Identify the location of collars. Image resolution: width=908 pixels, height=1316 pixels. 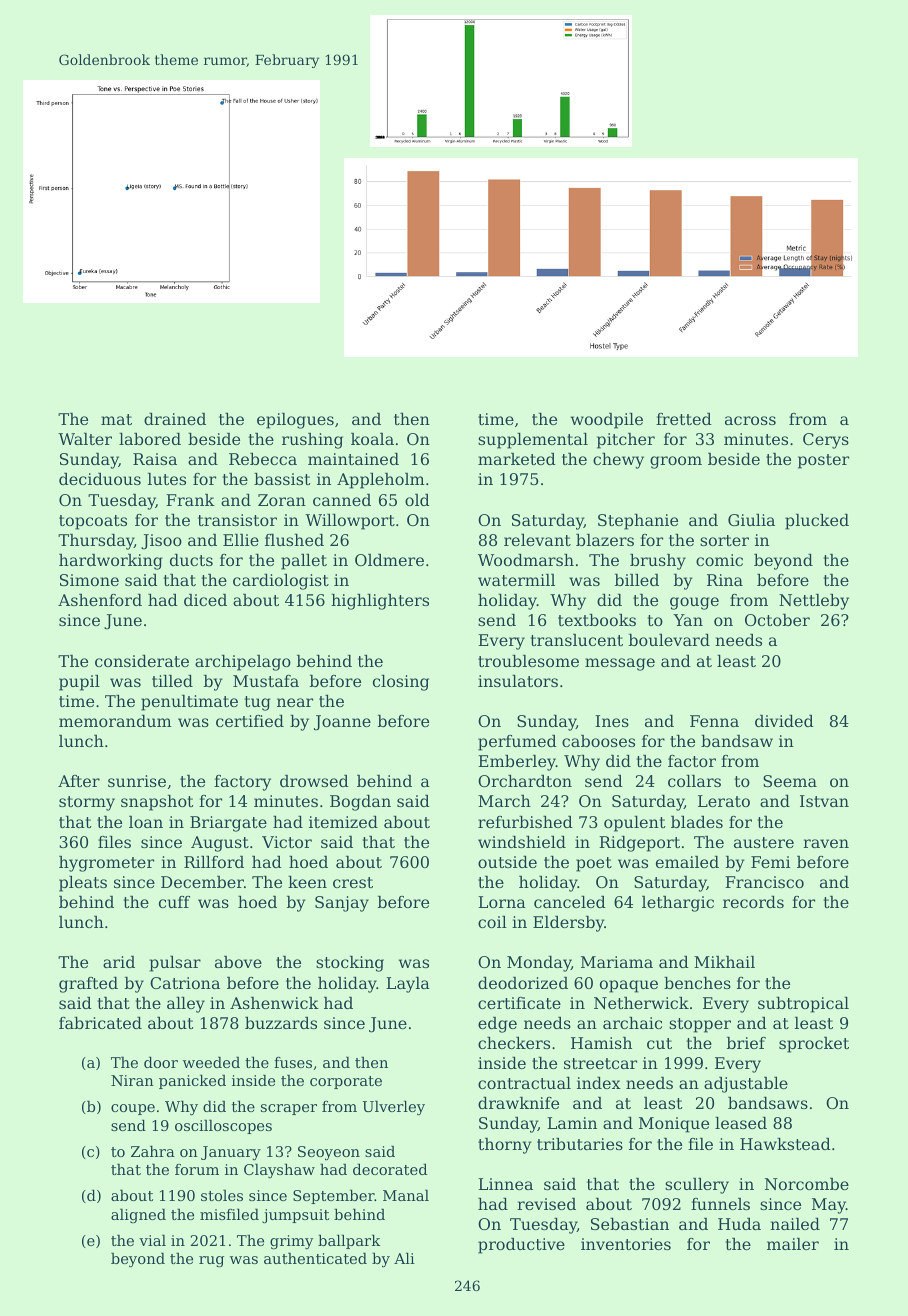
(694, 781).
